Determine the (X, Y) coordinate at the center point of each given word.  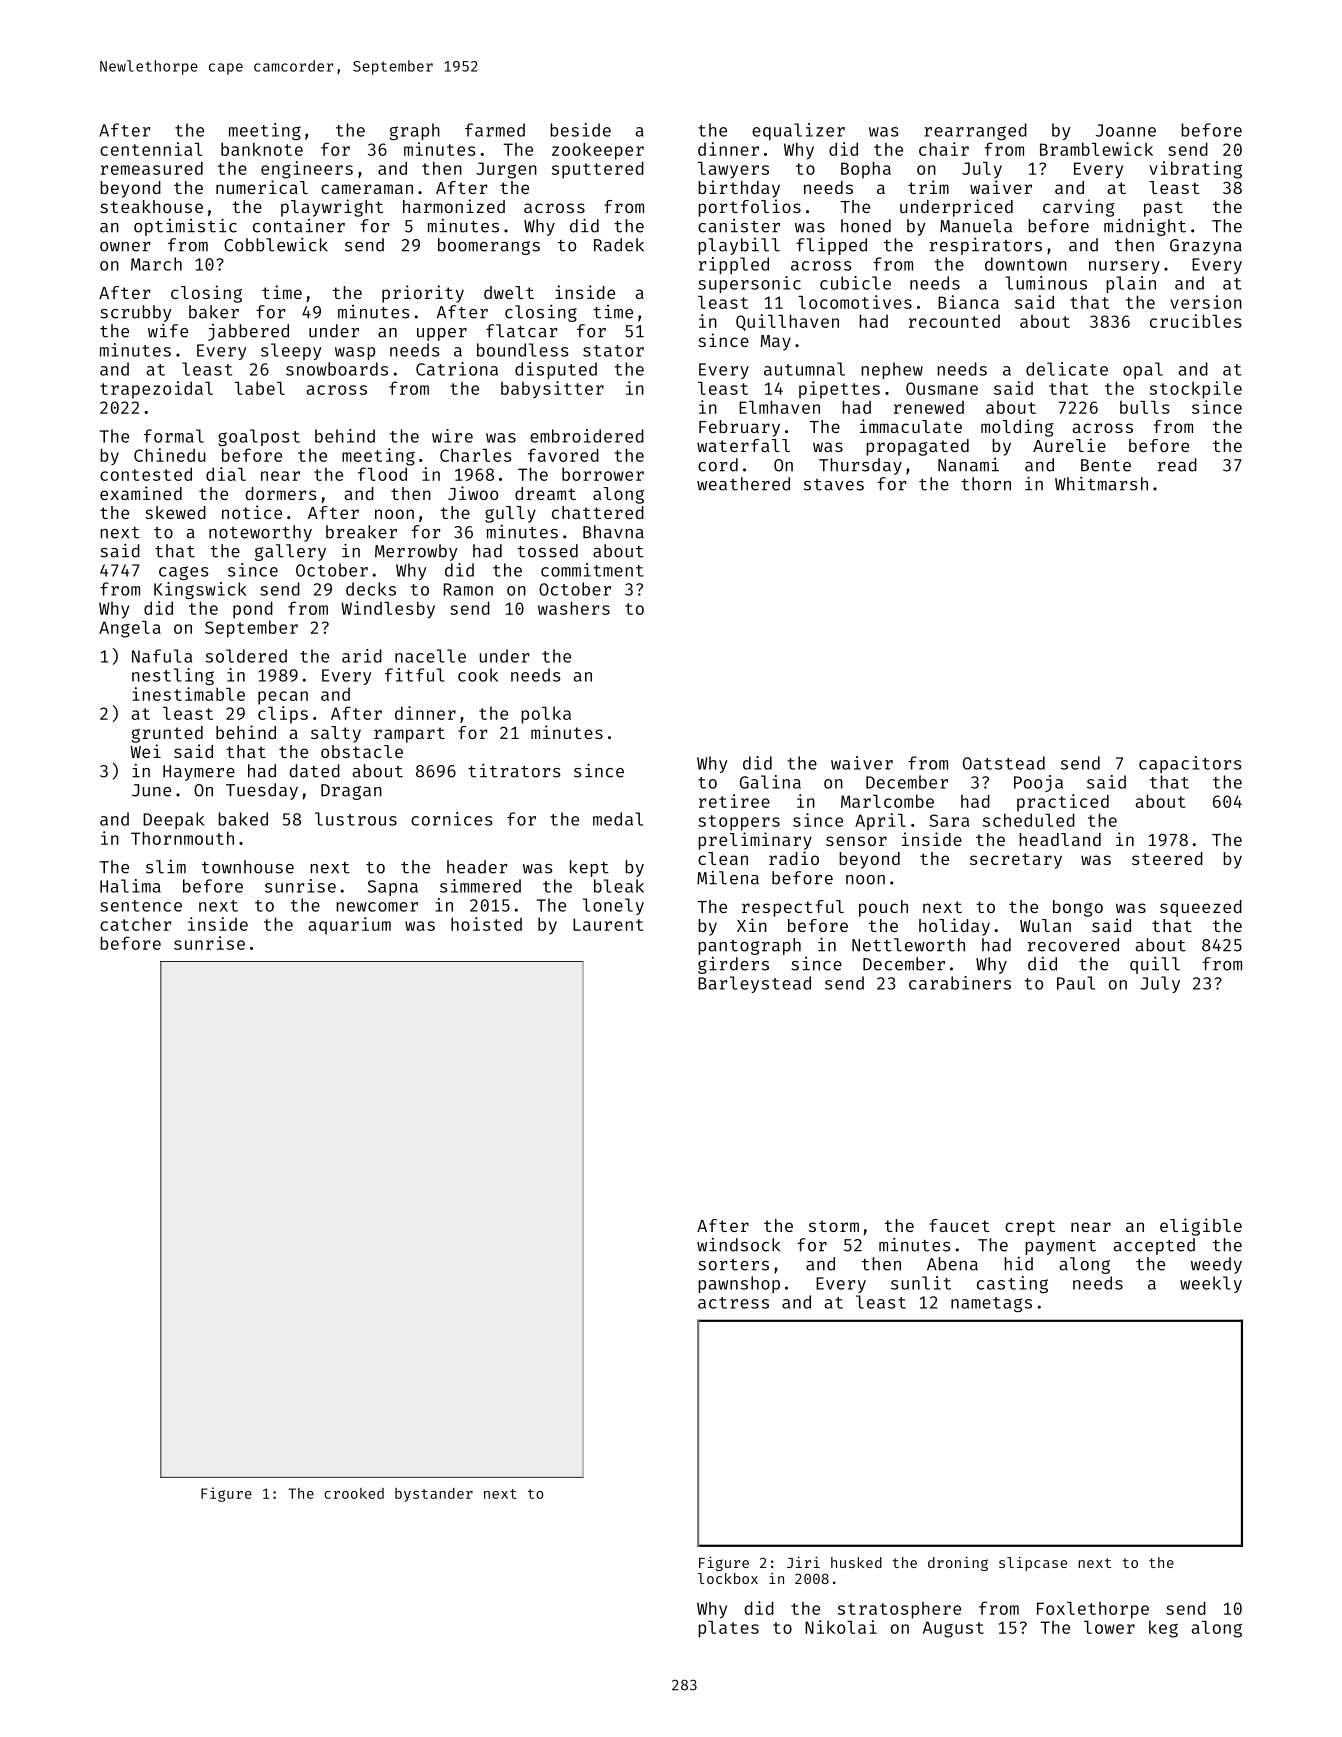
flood (382, 474)
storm (834, 1226)
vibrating (1195, 170)
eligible (1201, 1227)
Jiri (803, 1562)
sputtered (598, 170)
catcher (135, 924)
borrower (603, 474)
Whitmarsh (1101, 484)
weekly (1211, 1284)
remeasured (152, 168)
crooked (354, 1493)
